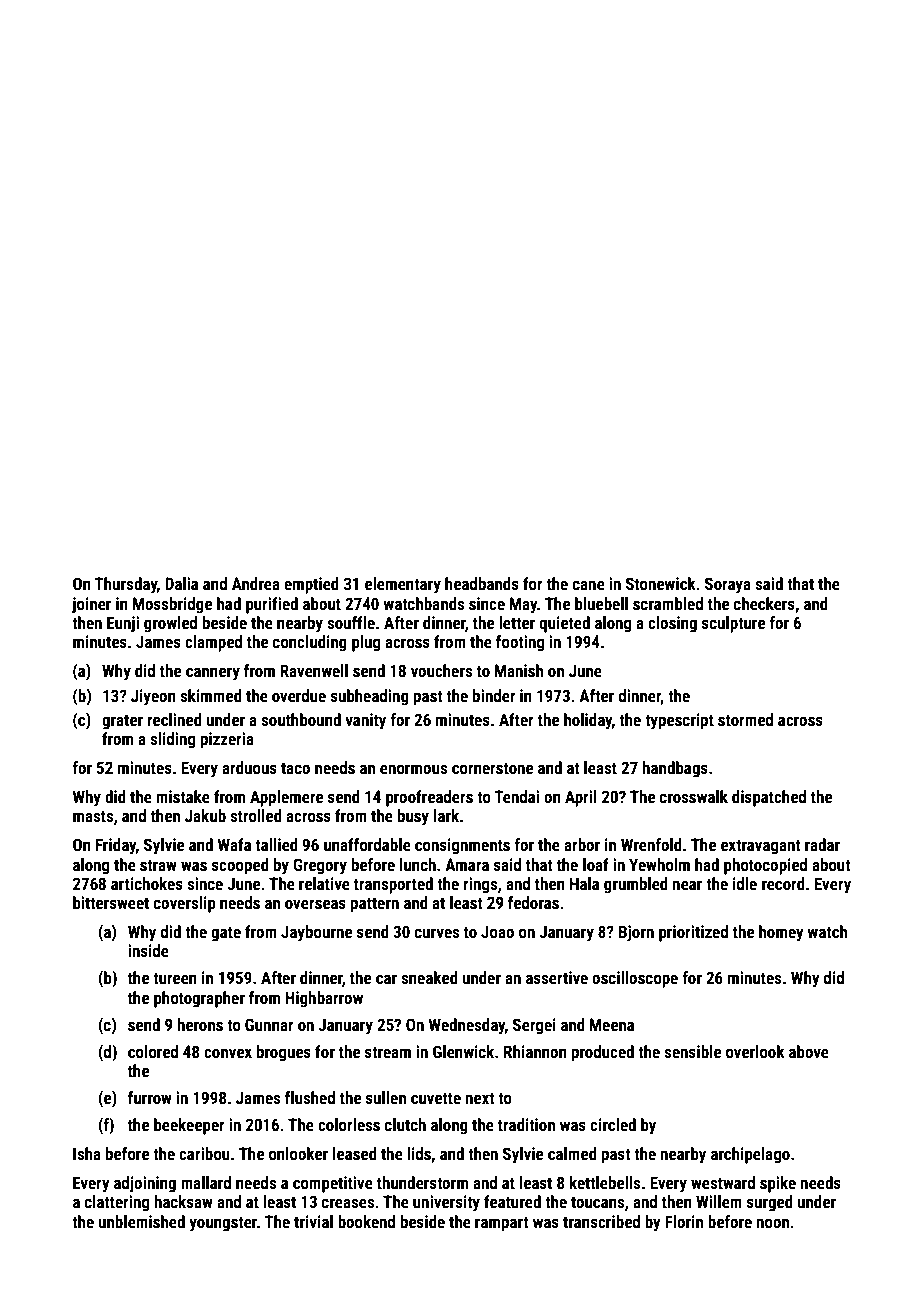 This screenshot has width=924, height=1308. Describe the element at coordinates (403, 585) in the screenshot. I see `elementary` at that location.
